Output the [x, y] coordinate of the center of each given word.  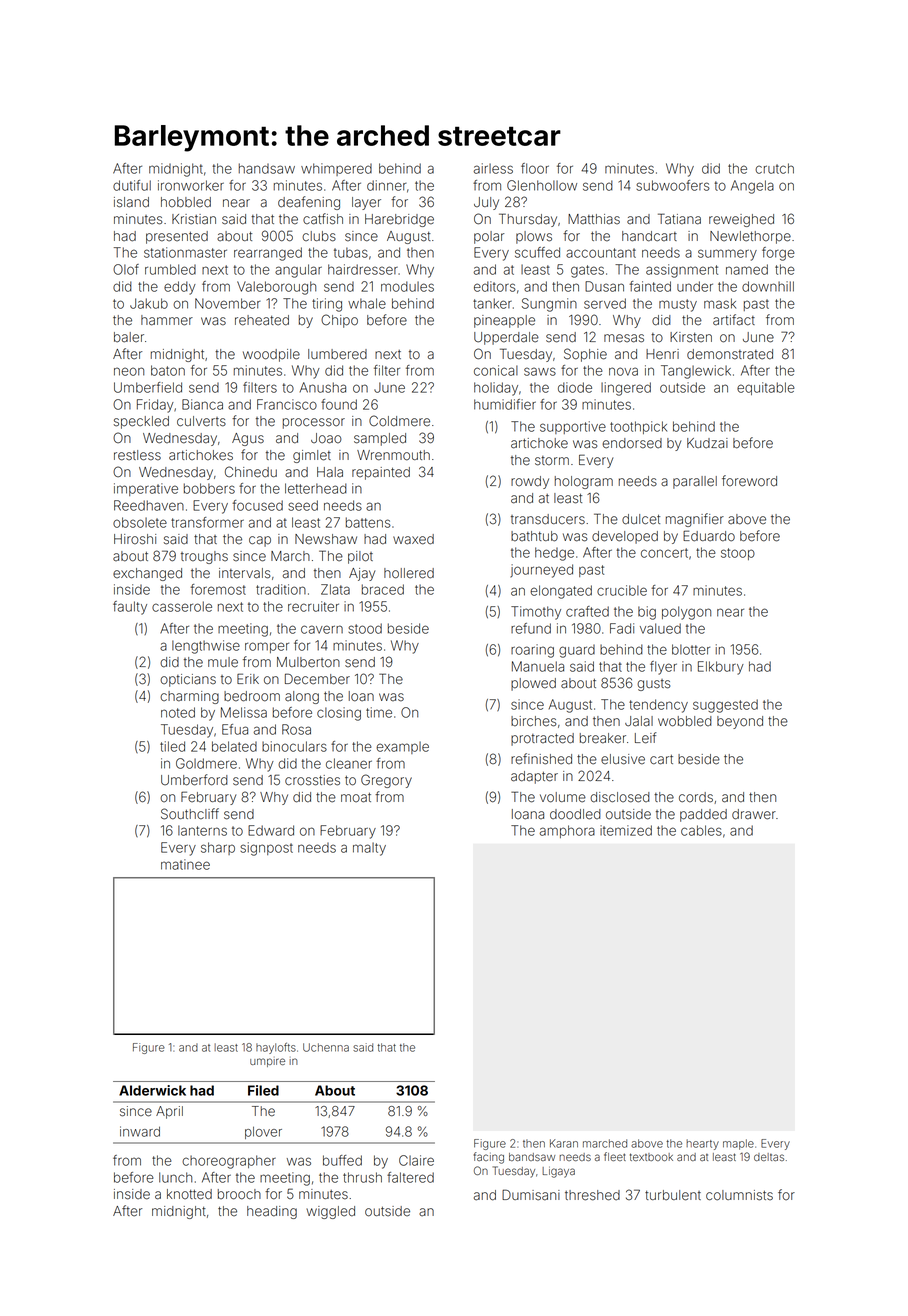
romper [267, 647]
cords [696, 797]
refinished [541, 759]
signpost [266, 849]
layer [366, 203]
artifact [734, 320]
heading [272, 1212]
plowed [533, 684]
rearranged [268, 254]
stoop [738, 554]
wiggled [330, 1212]
